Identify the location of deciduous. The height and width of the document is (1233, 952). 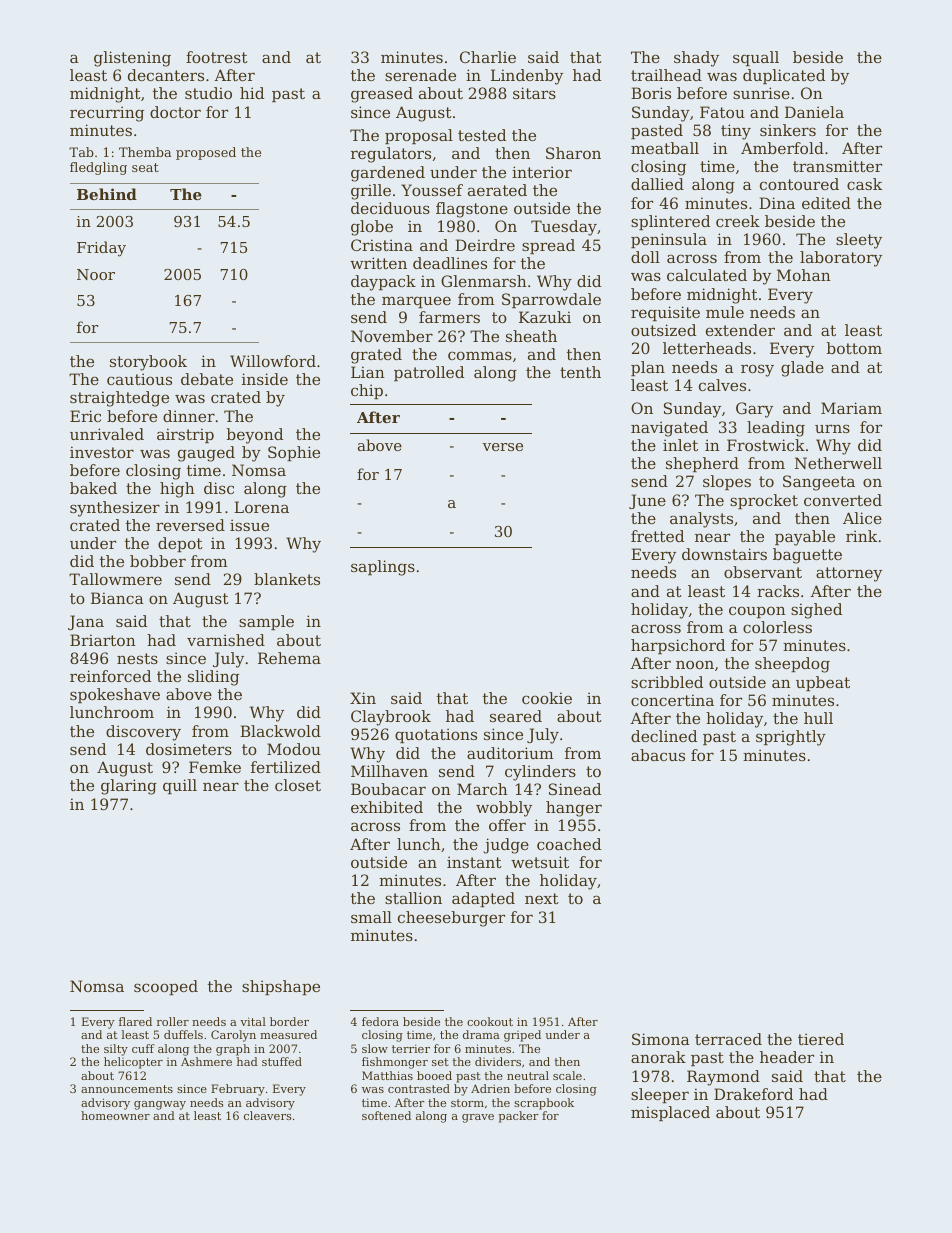
(390, 208).
